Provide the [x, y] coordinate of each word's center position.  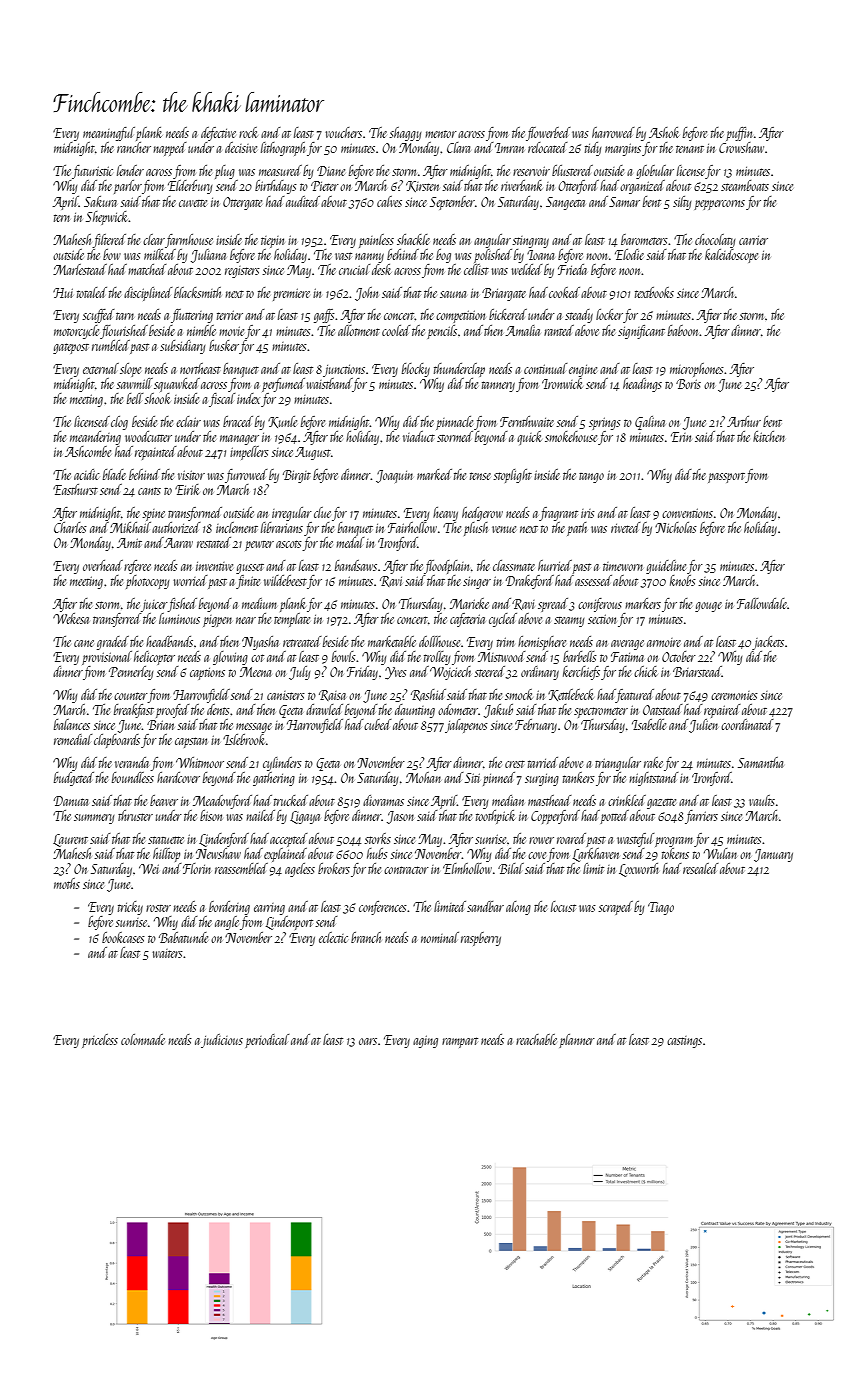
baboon [684, 330]
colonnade [143, 1039]
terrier [230, 315]
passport [726, 478]
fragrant [558, 514]
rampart [460, 1042]
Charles [70, 527]
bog [443, 256]
